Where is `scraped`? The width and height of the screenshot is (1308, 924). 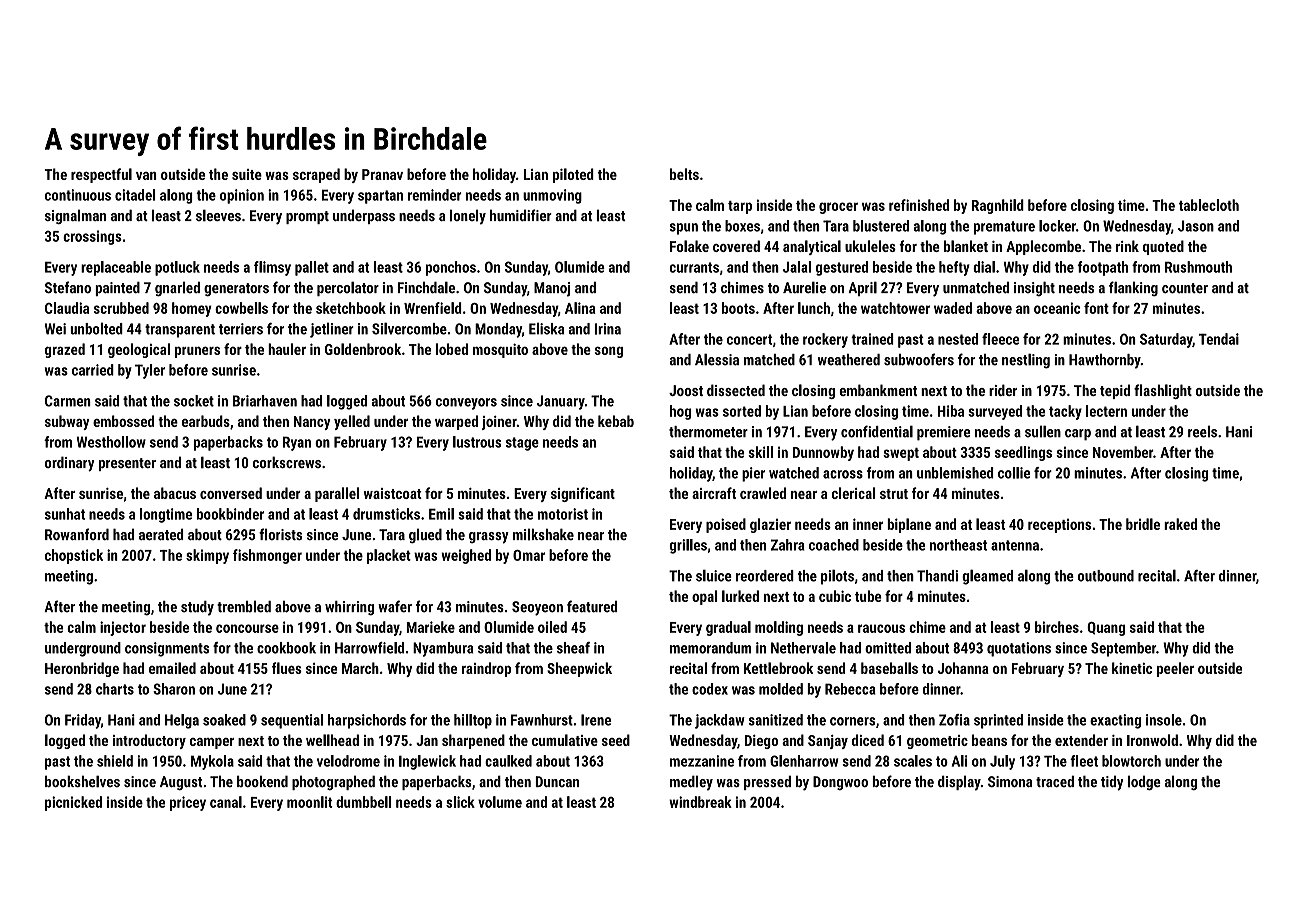
scraped is located at coordinates (316, 175).
